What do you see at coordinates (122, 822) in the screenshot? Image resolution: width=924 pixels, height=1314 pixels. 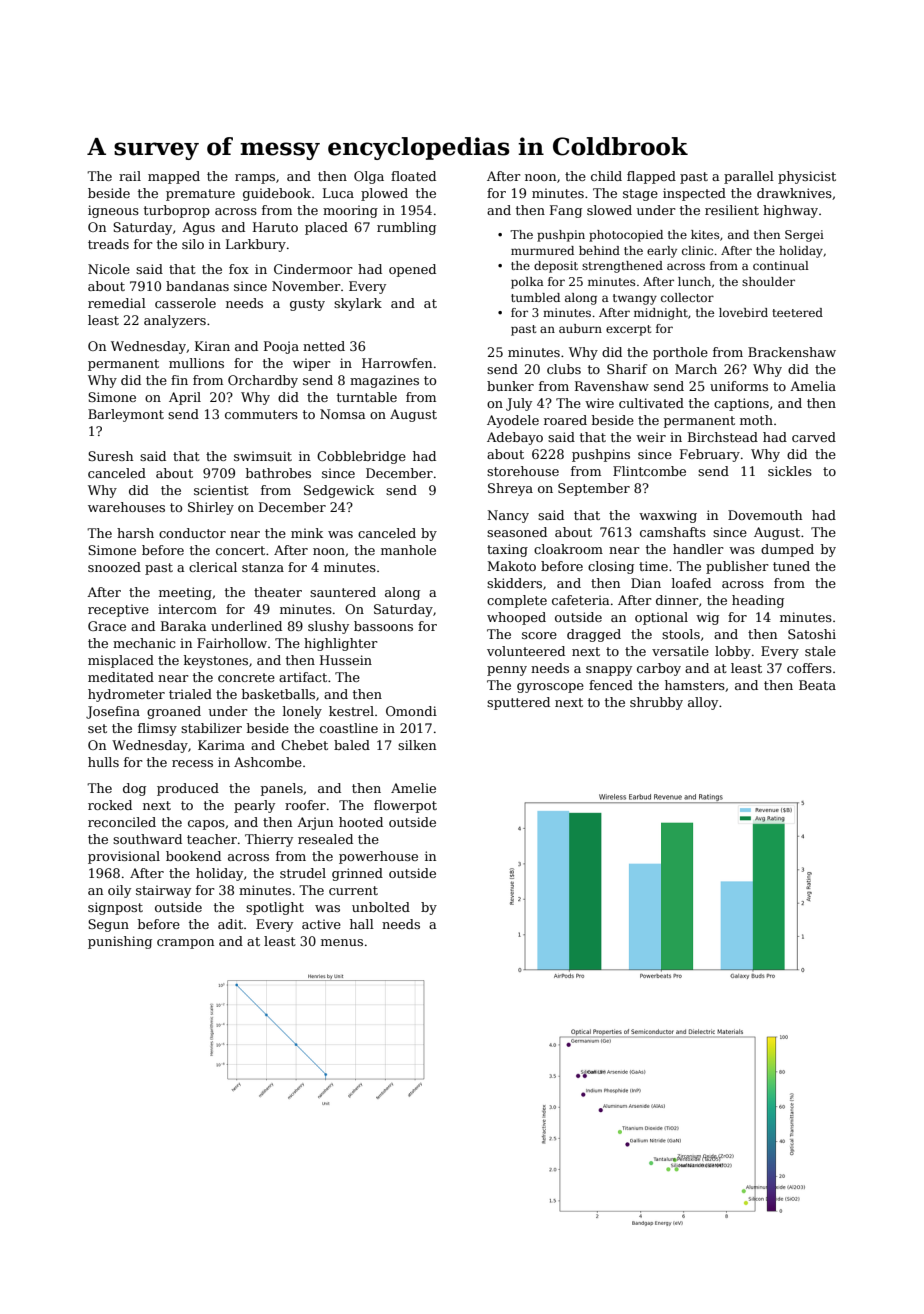 I see `reconciled` at bounding box center [122, 822].
